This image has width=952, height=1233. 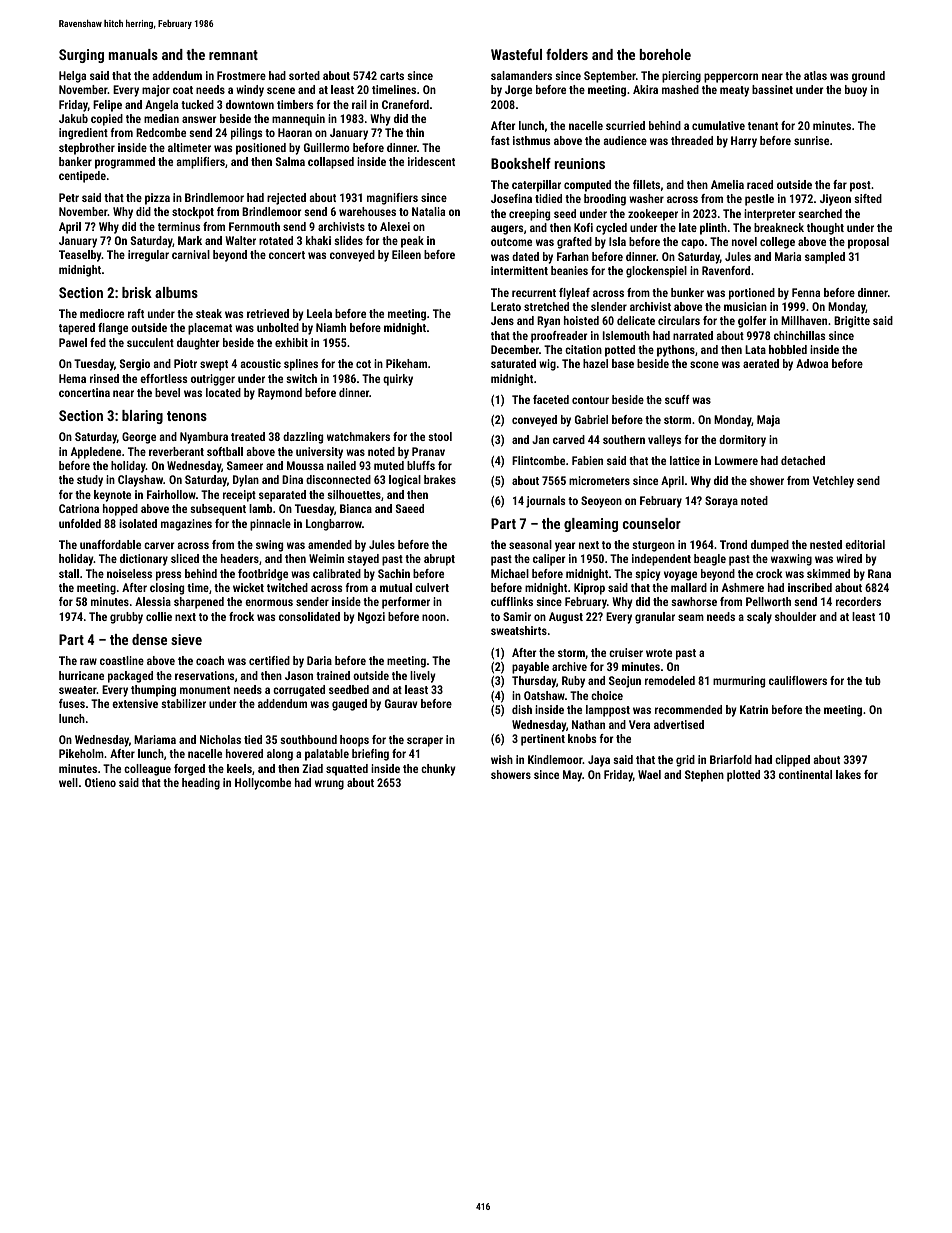 What do you see at coordinates (126, 618) in the image?
I see `grubby` at bounding box center [126, 618].
